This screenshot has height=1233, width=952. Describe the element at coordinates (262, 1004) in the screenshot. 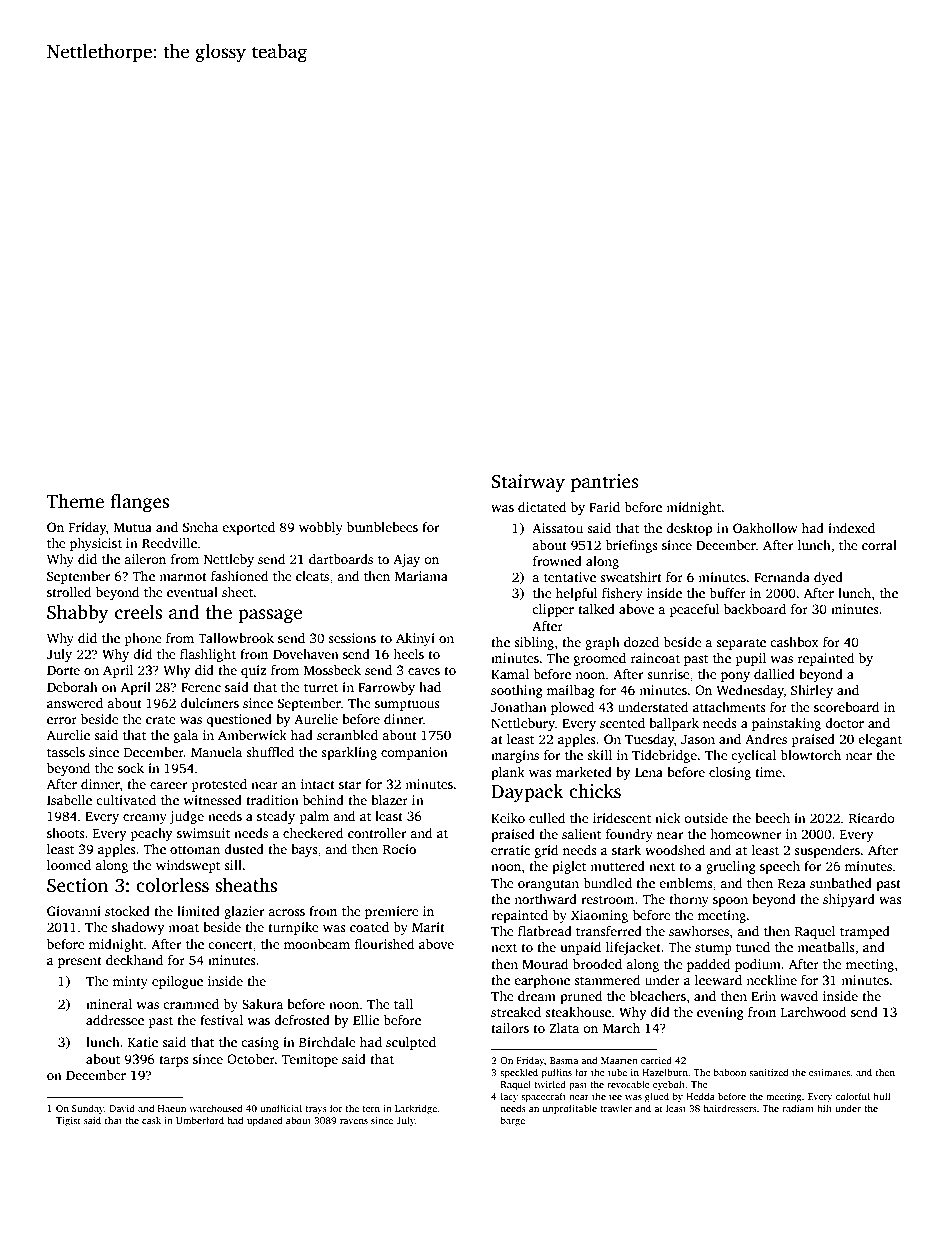

I see `Sakura` at that location.
